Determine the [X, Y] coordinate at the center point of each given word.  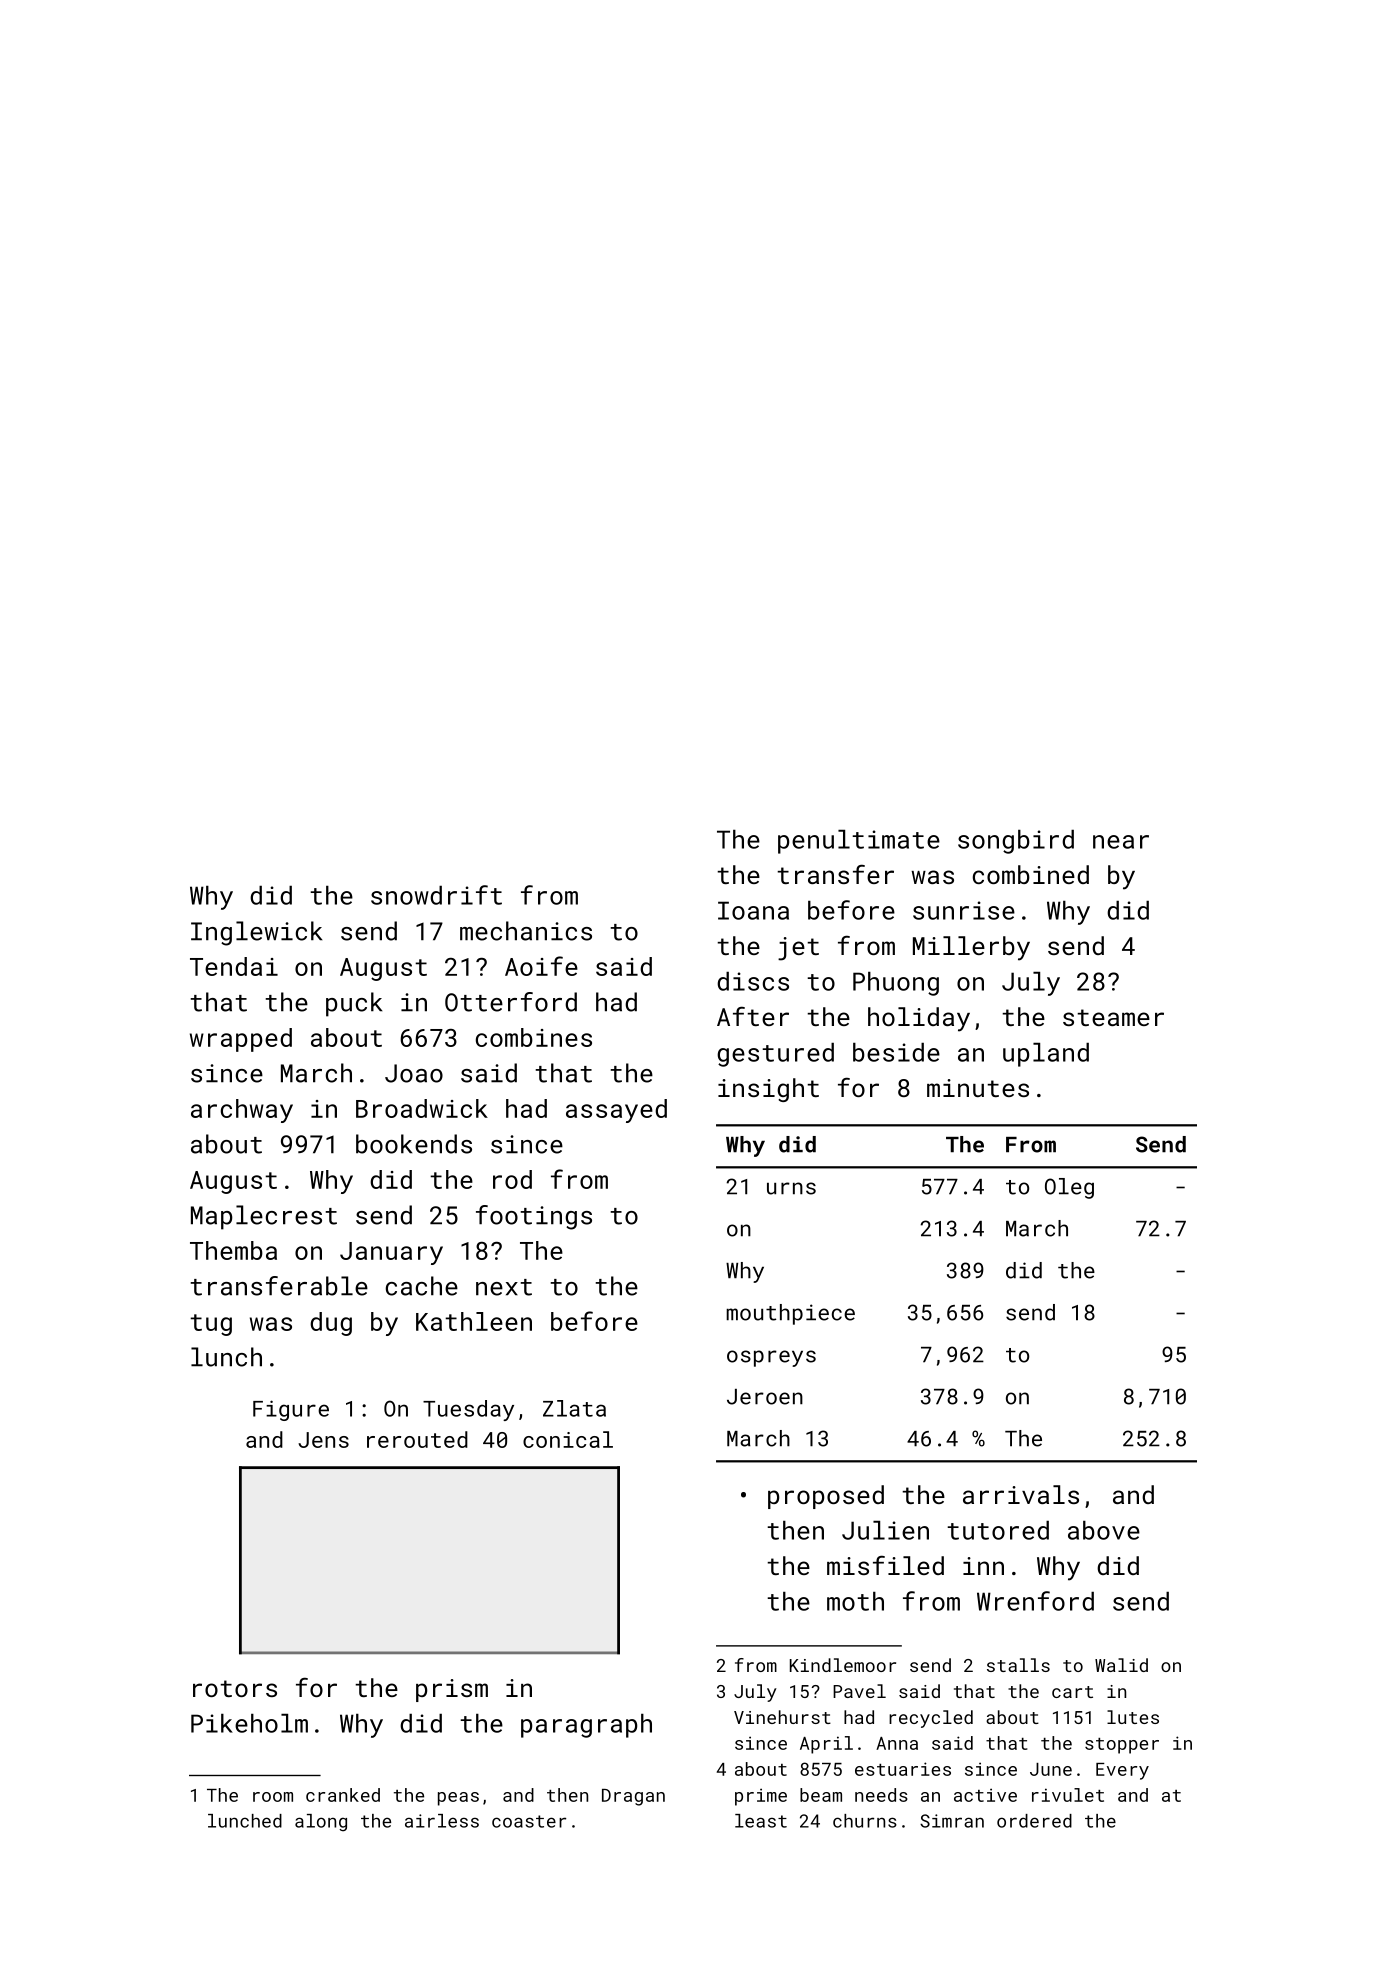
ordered [1034, 1821]
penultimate [859, 842]
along [321, 1823]
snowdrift [436, 895]
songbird [1016, 842]
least [761, 1821]
